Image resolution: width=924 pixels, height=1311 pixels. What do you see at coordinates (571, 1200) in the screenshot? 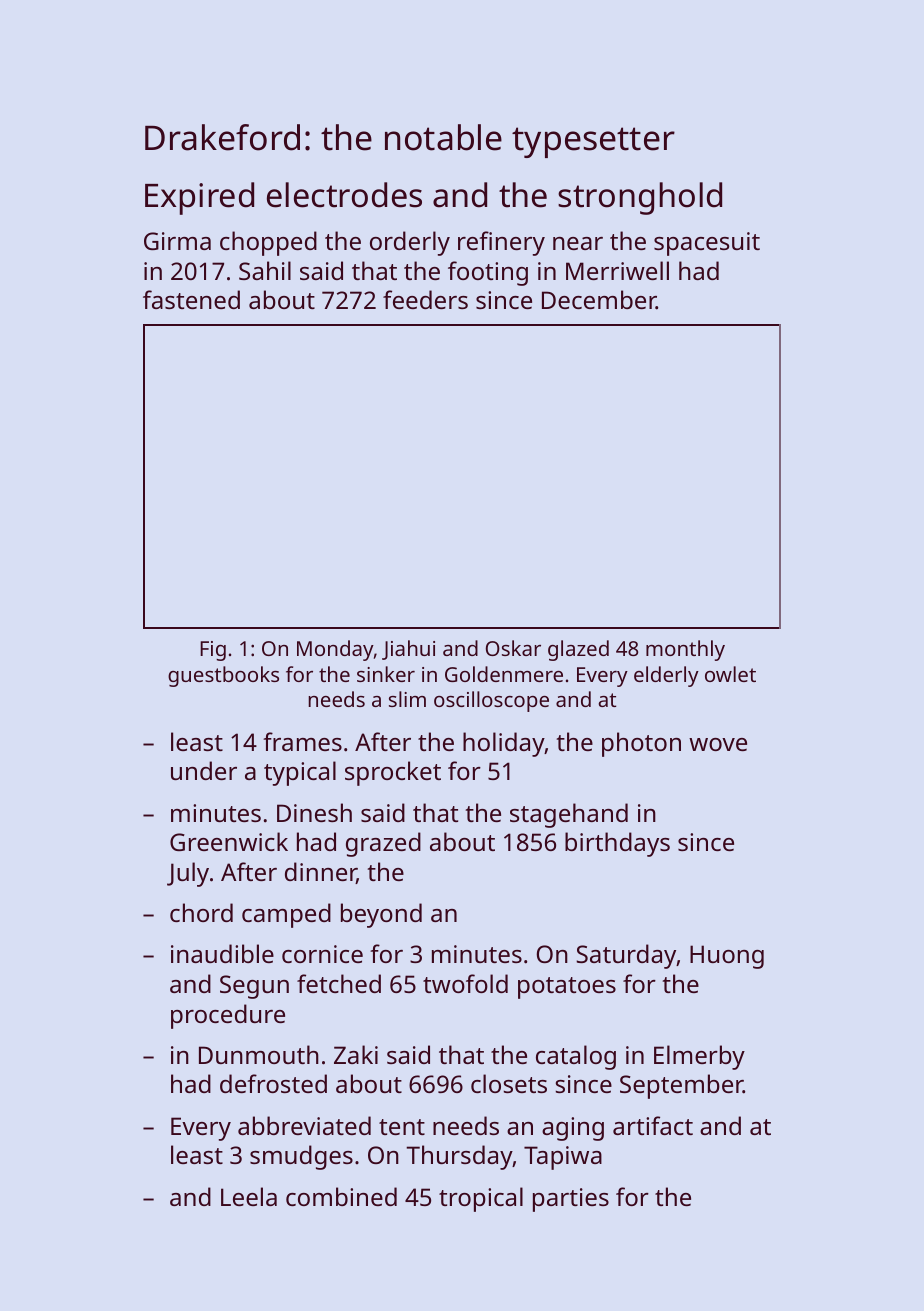
I see `parties` at bounding box center [571, 1200].
